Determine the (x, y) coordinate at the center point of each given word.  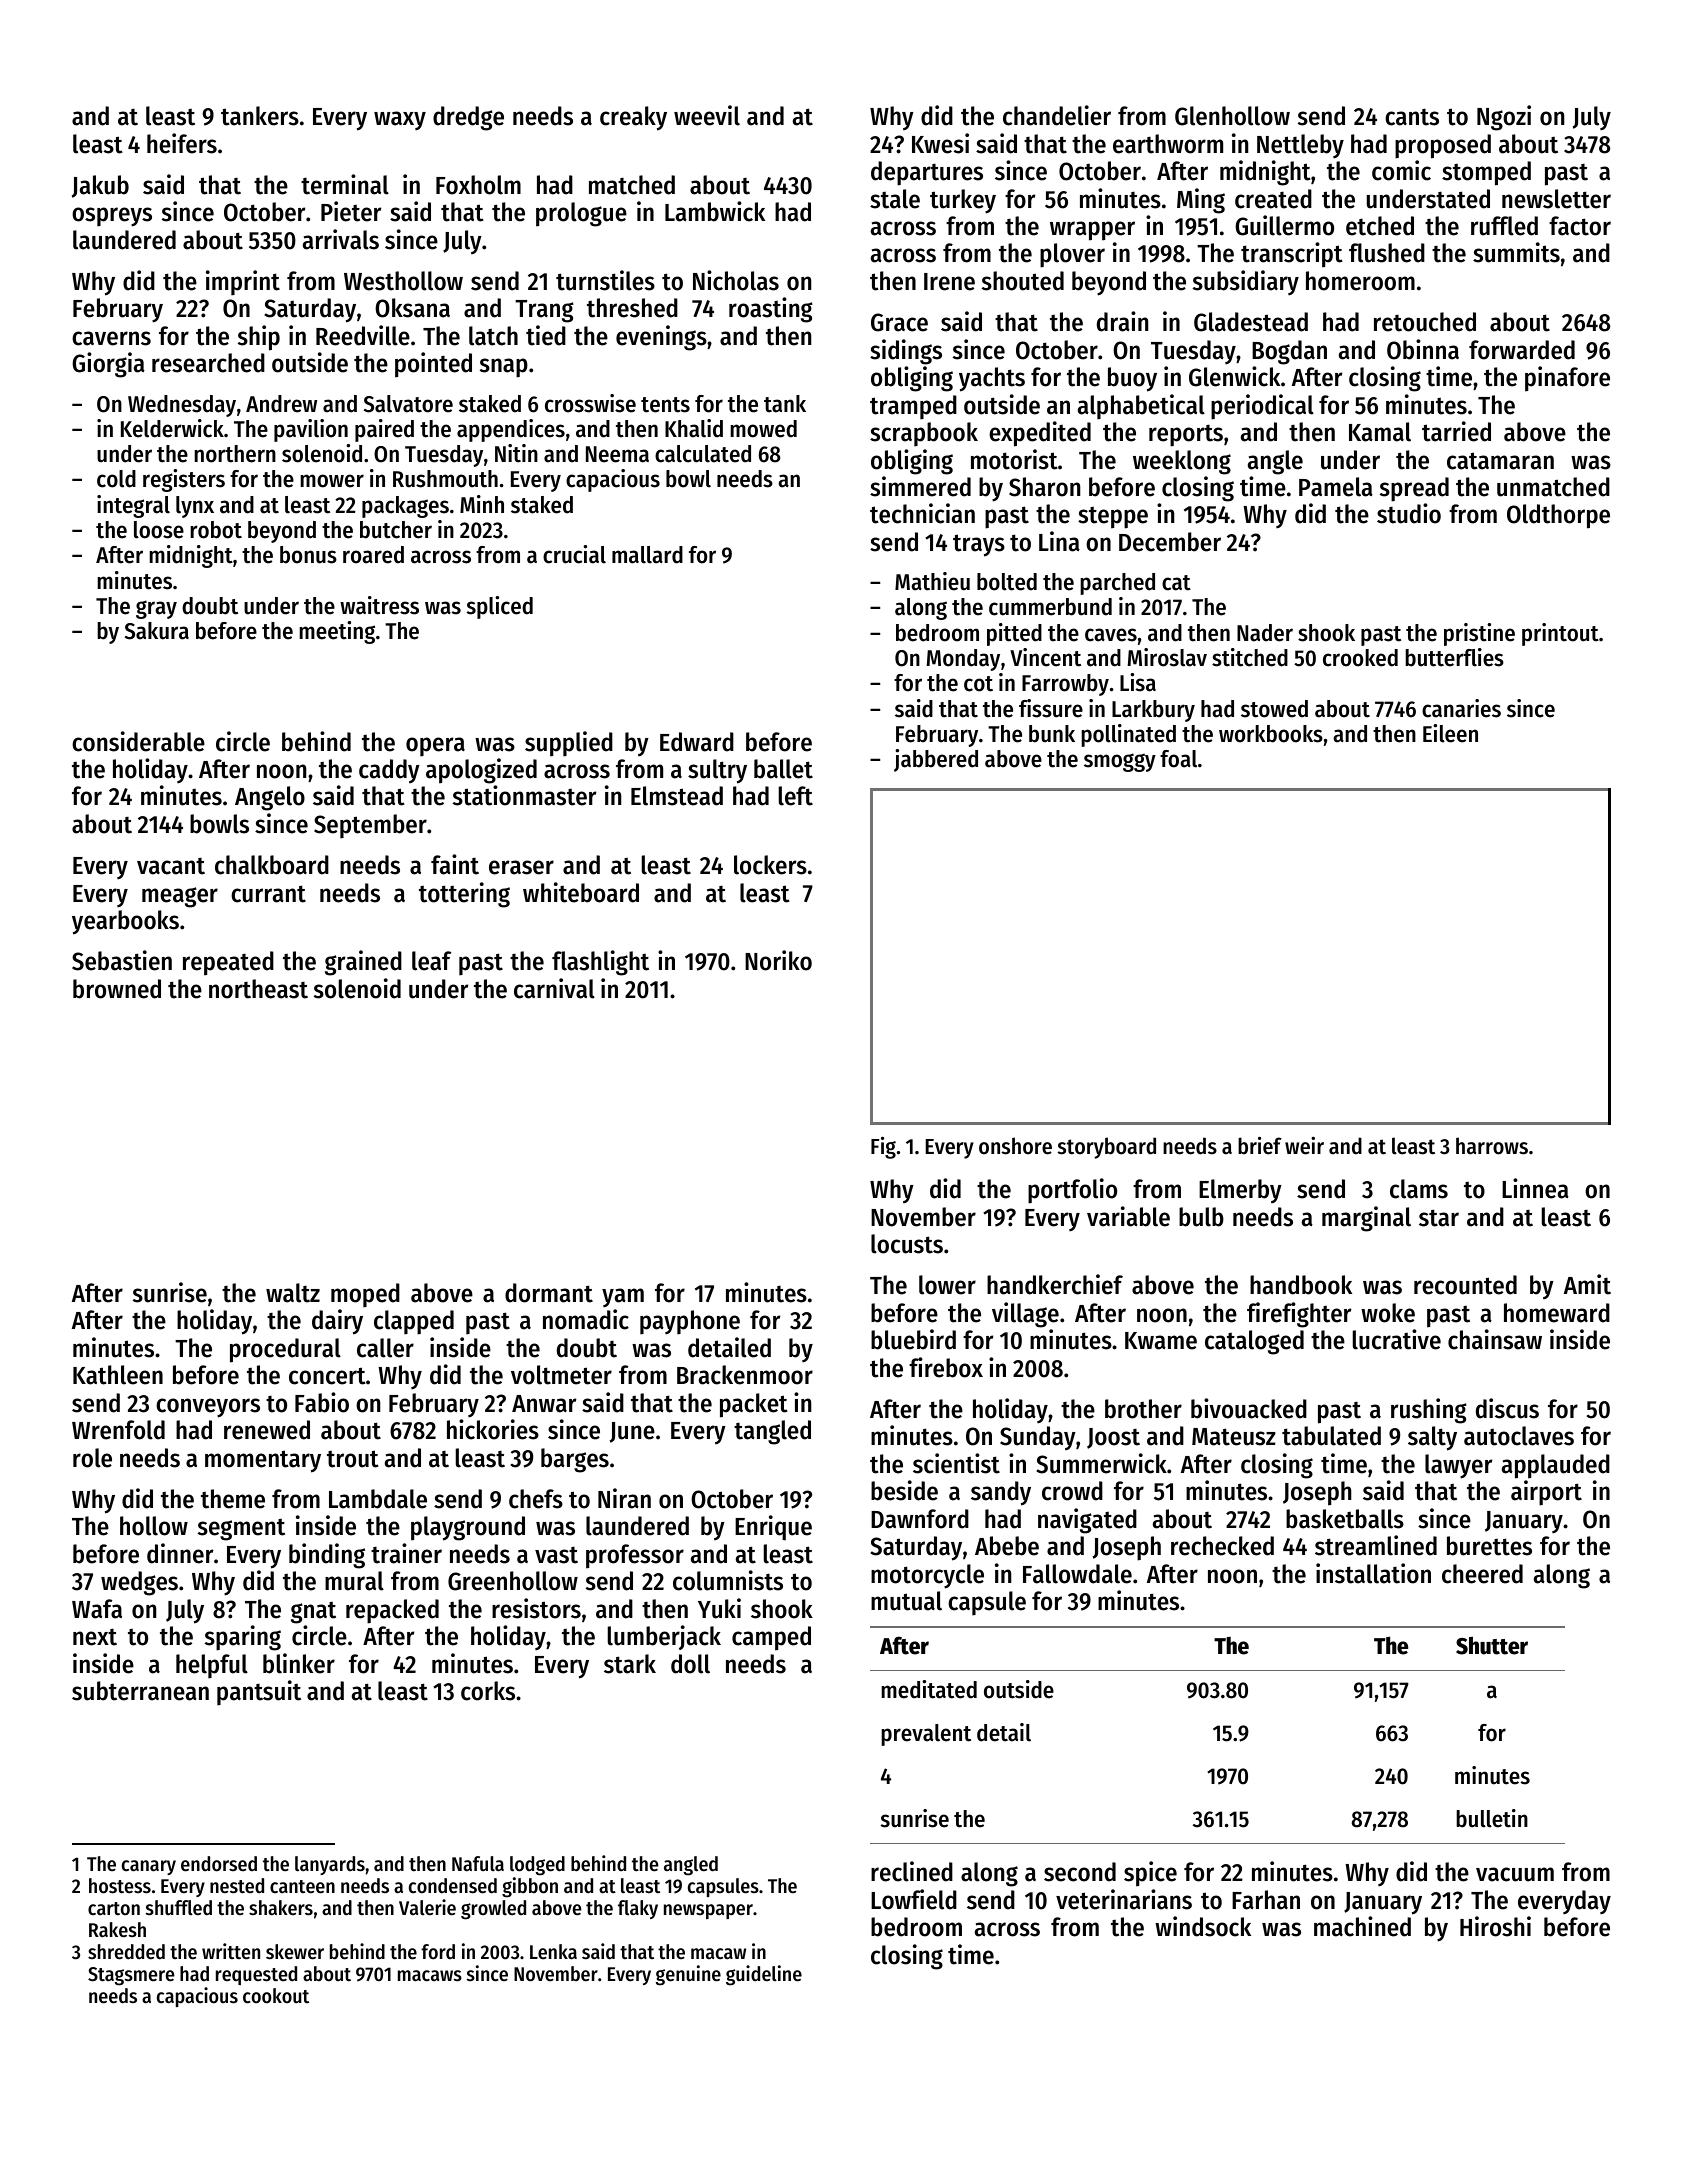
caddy (389, 771)
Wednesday (182, 406)
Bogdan (1289, 352)
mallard (647, 555)
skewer (295, 1952)
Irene (949, 282)
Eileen (1450, 733)
